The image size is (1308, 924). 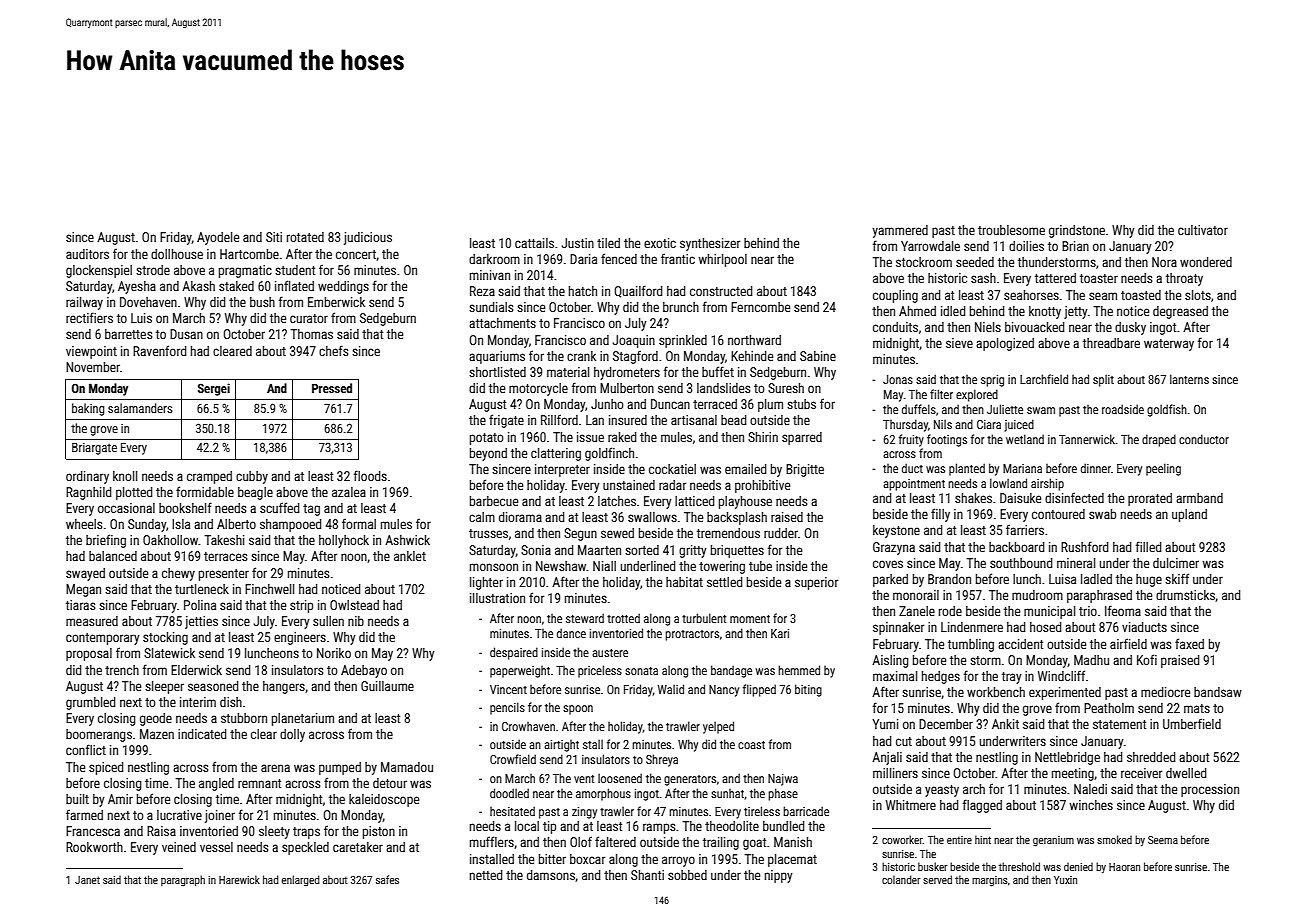 What do you see at coordinates (1055, 278) in the screenshot?
I see `tattered` at bounding box center [1055, 278].
